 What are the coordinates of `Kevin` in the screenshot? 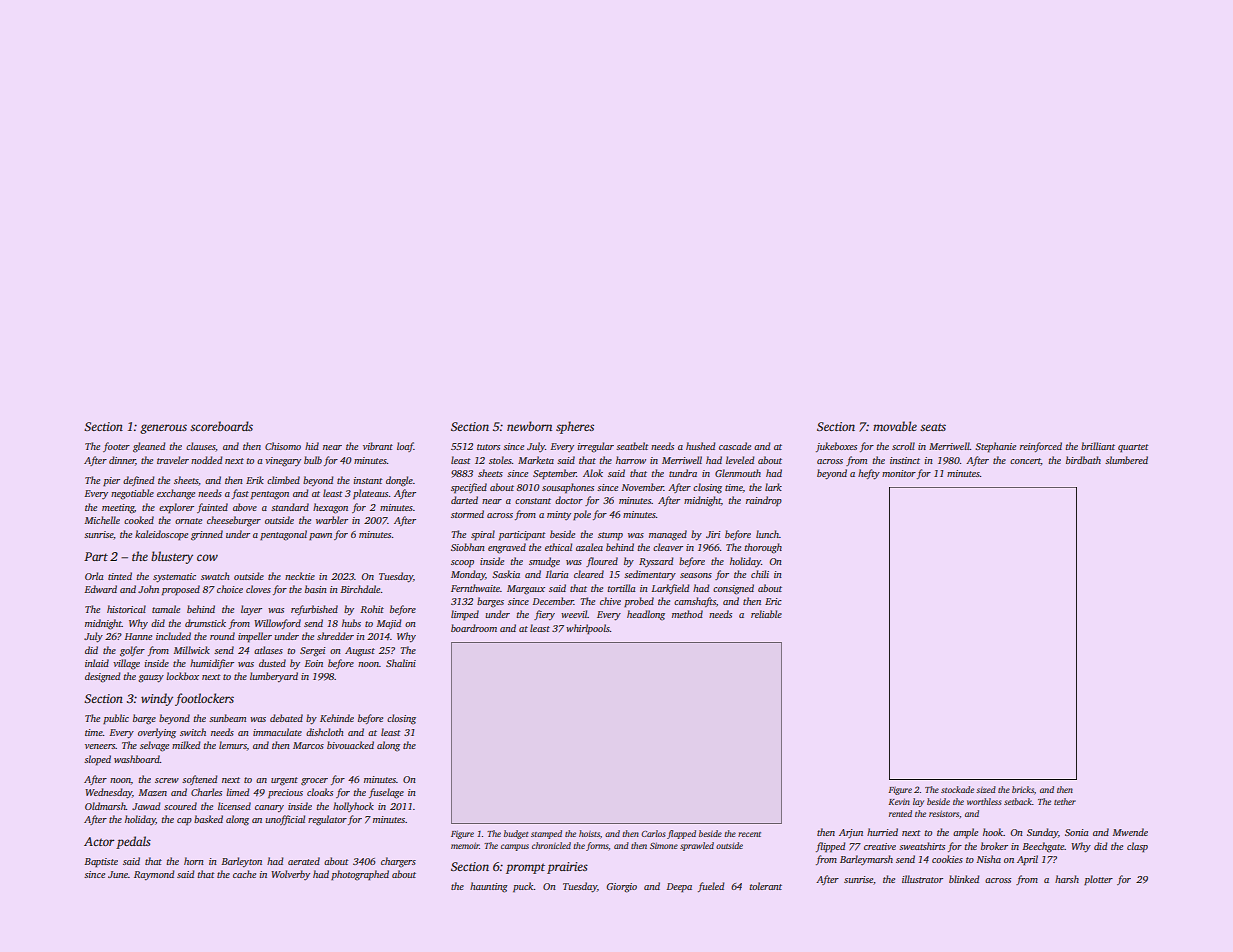 It's located at (899, 801).
